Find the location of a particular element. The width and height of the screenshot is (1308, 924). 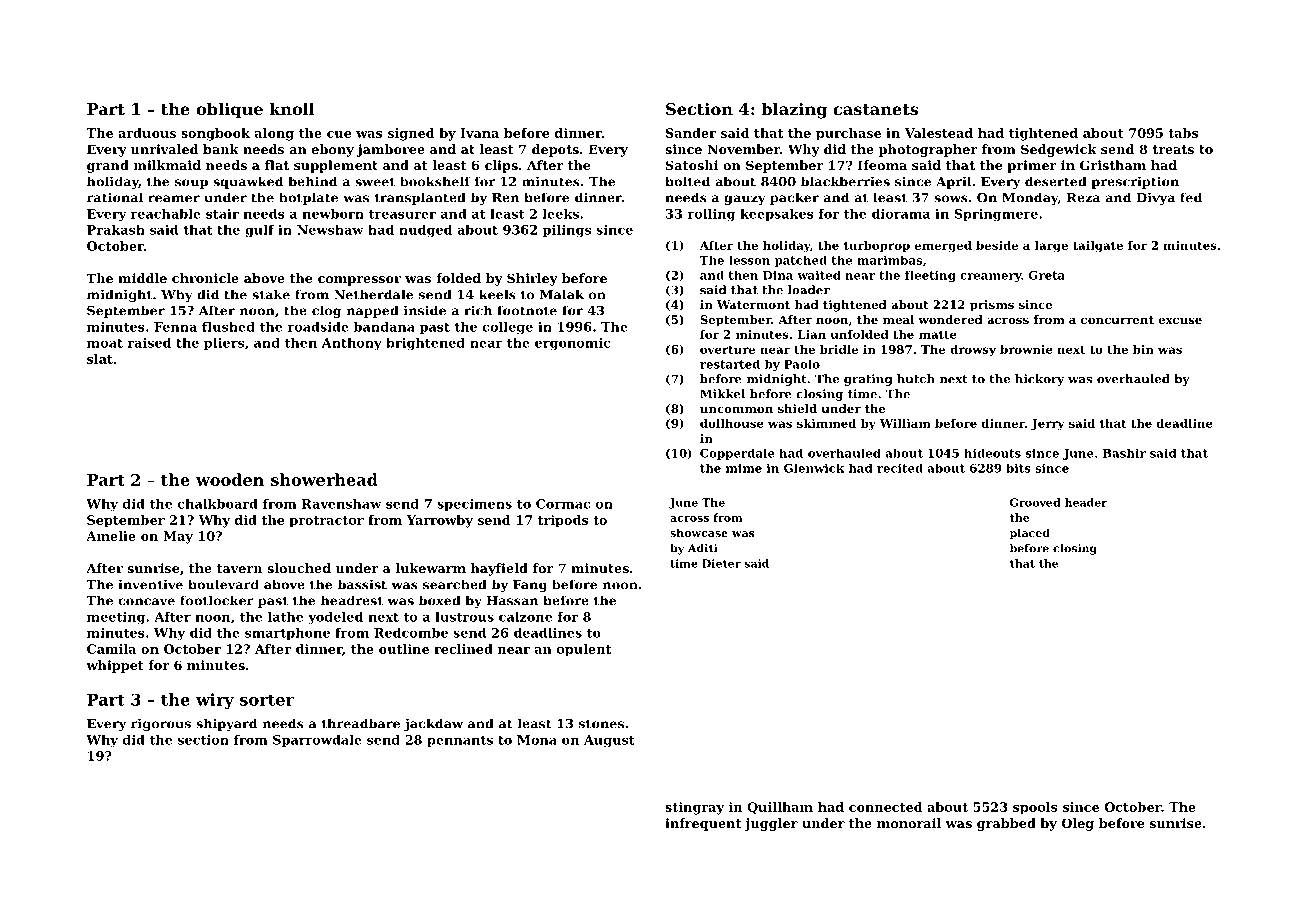

Aditi is located at coordinates (702, 548).
